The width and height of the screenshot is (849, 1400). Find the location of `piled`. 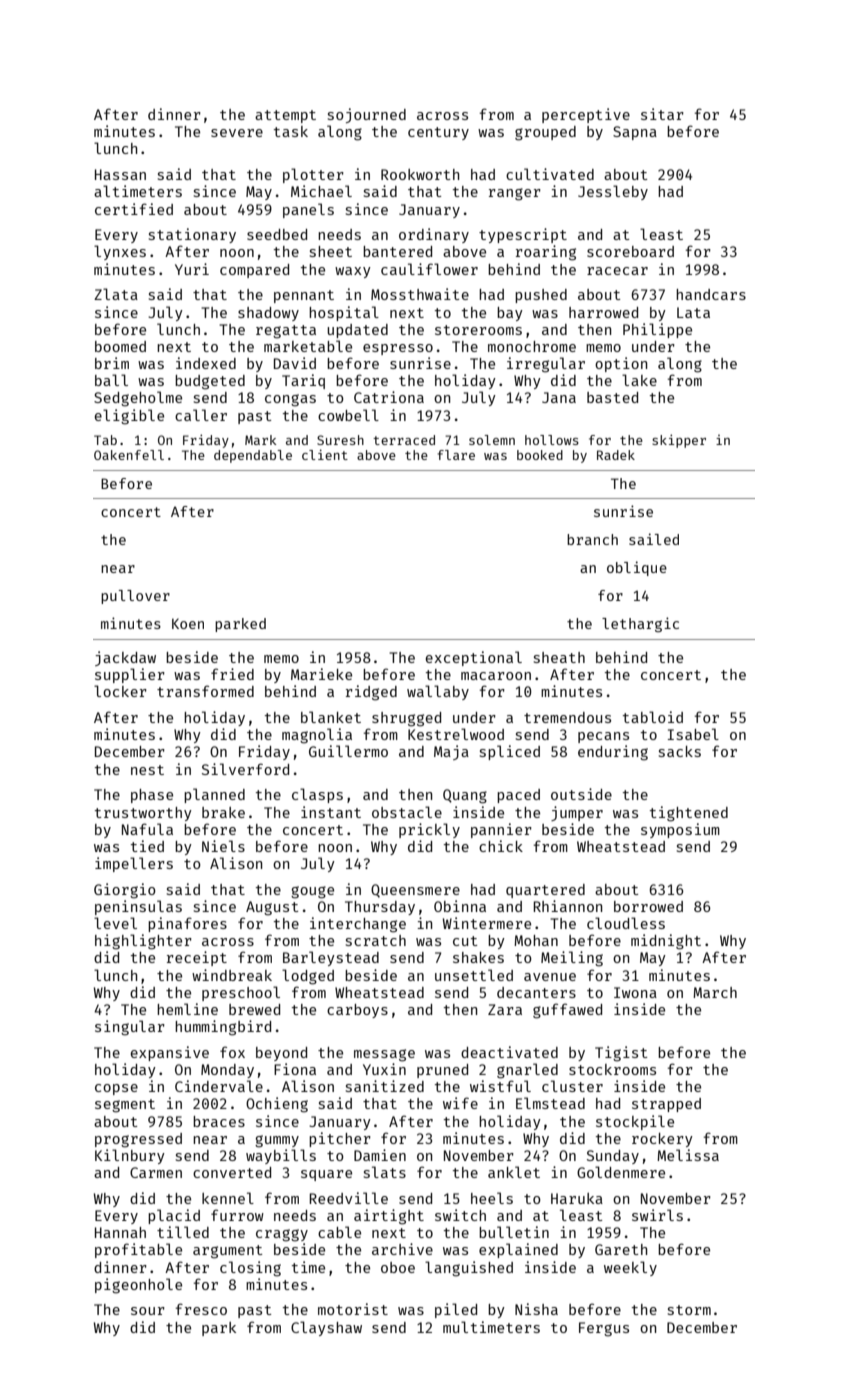

piled is located at coordinates (456, 1310).
